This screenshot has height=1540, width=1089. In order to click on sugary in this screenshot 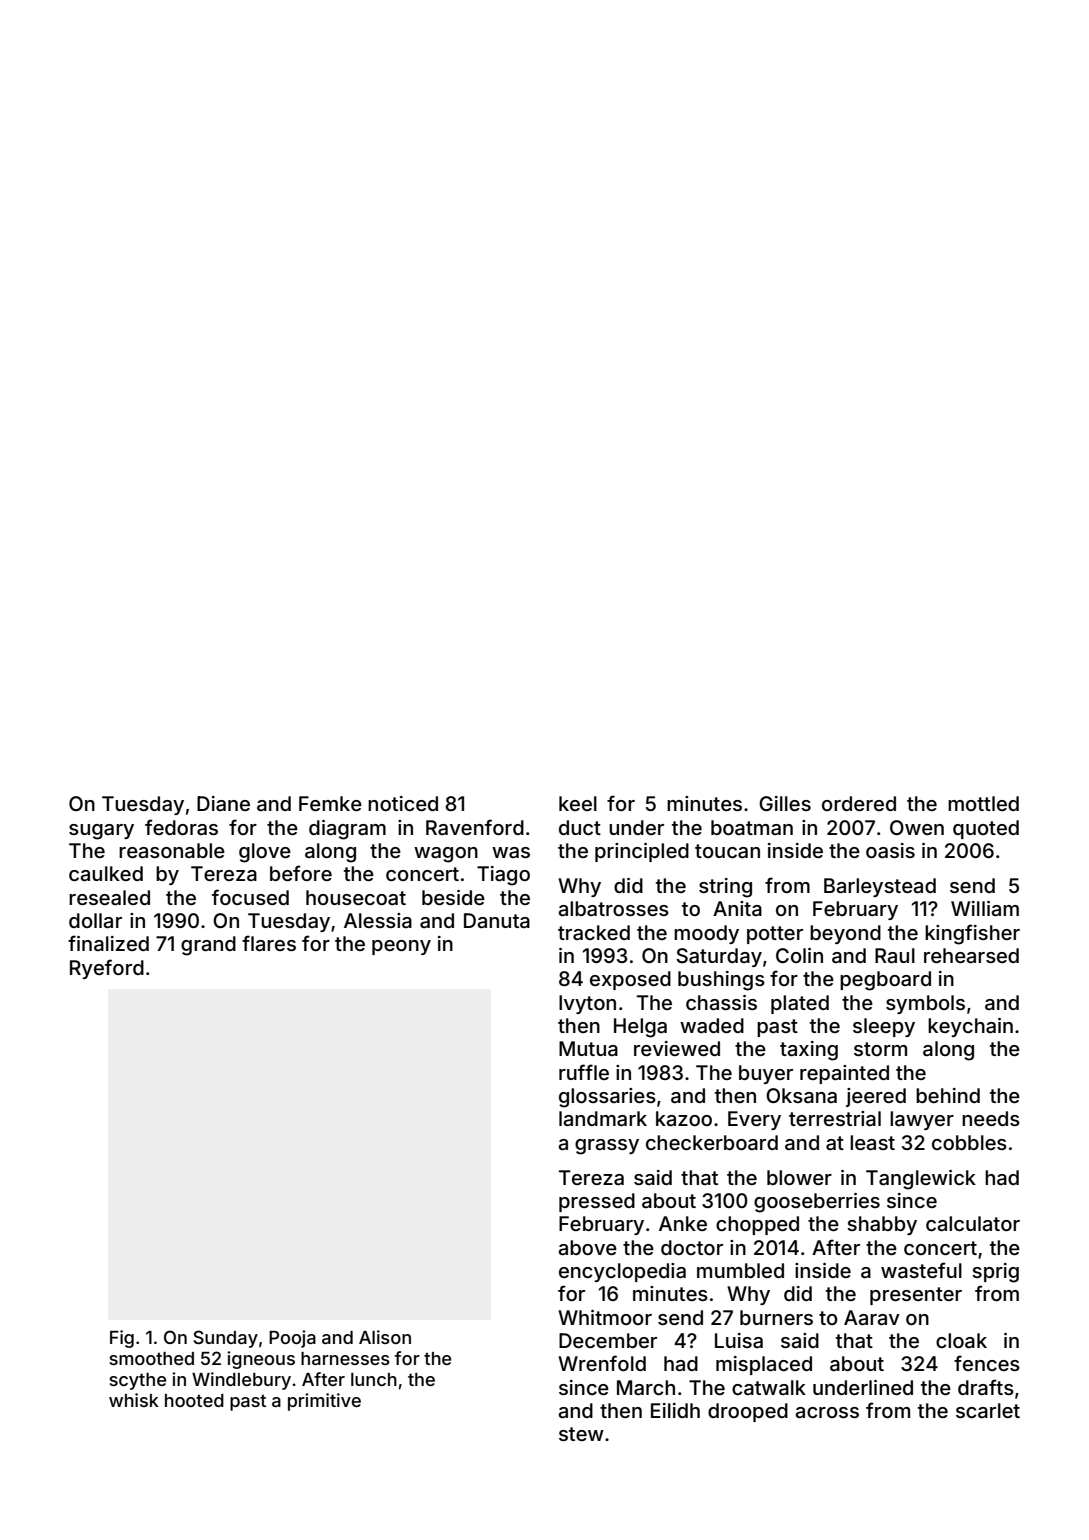, I will do `click(101, 832)`.
